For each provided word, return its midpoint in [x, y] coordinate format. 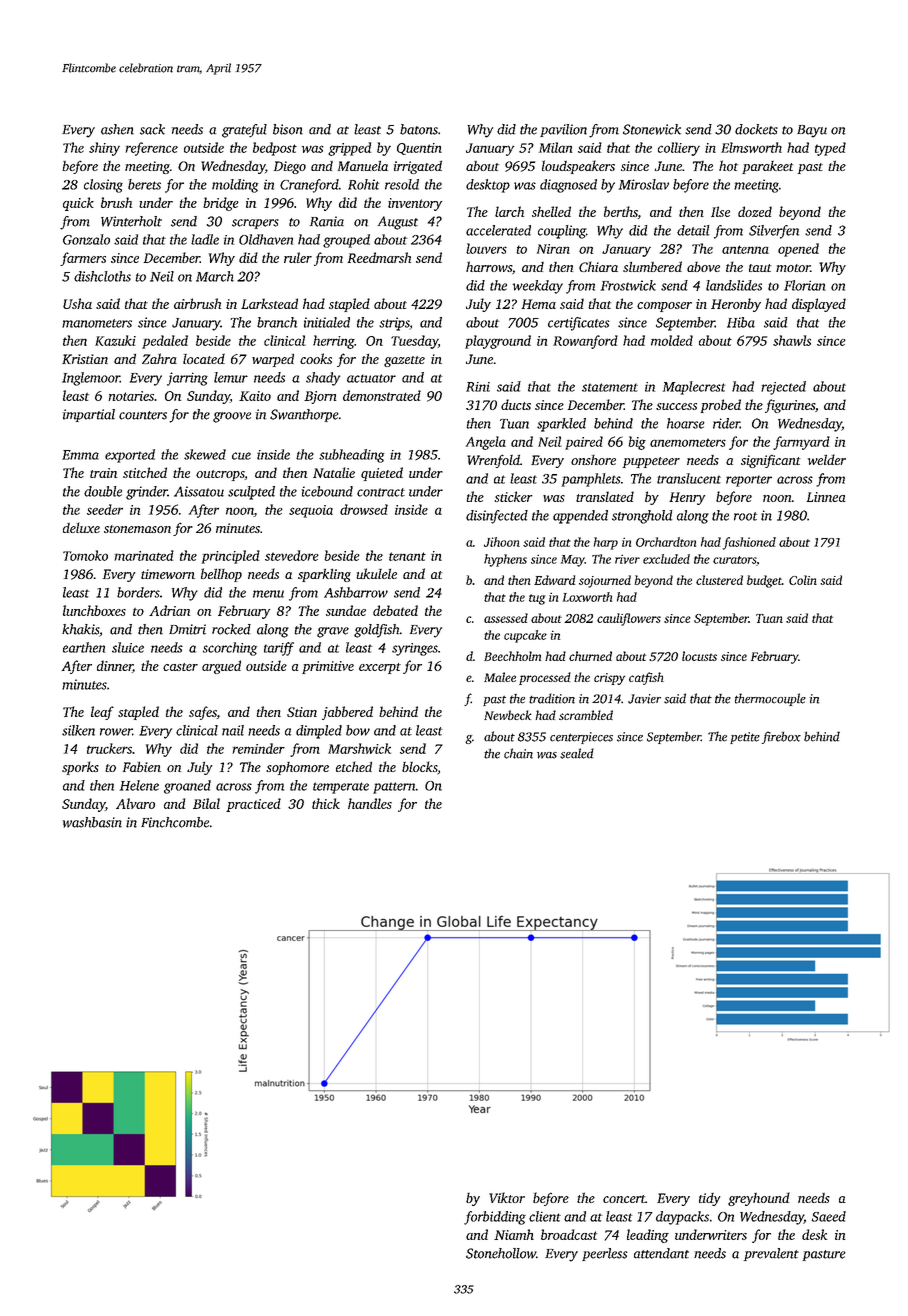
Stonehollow [501, 1253]
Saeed [828, 1216]
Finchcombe [175, 822]
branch [277, 322]
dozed [755, 211]
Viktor [507, 1197]
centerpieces [581, 738]
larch [509, 211]
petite [745, 738]
